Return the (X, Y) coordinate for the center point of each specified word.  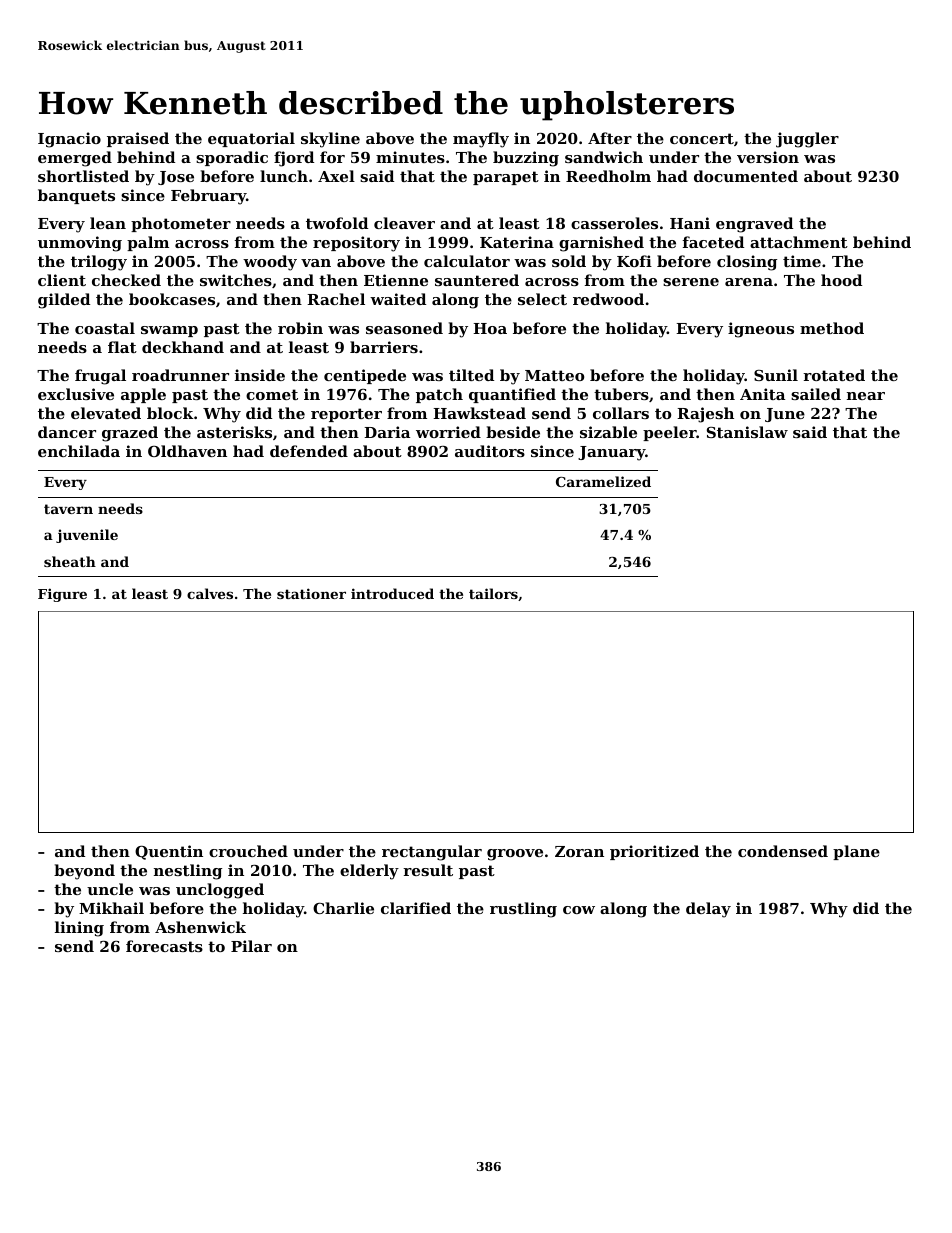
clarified (416, 908)
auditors (490, 451)
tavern (68, 509)
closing (747, 263)
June (785, 415)
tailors (493, 593)
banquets (76, 196)
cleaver (404, 223)
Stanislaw (747, 432)
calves (210, 593)
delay (708, 910)
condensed (783, 851)
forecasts (164, 946)
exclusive (76, 394)
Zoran (579, 851)
